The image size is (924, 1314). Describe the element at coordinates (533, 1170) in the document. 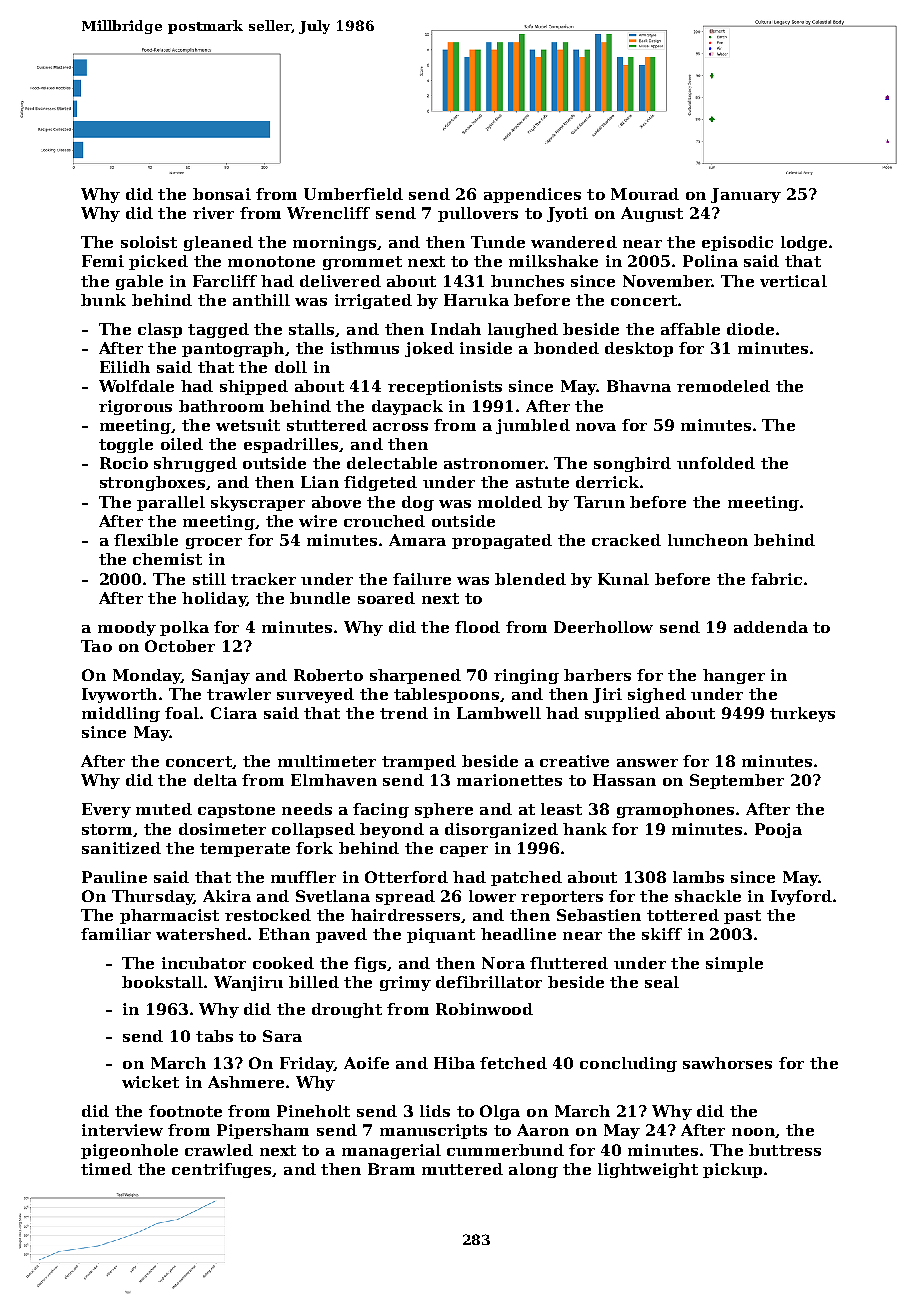

I see `along` at that location.
